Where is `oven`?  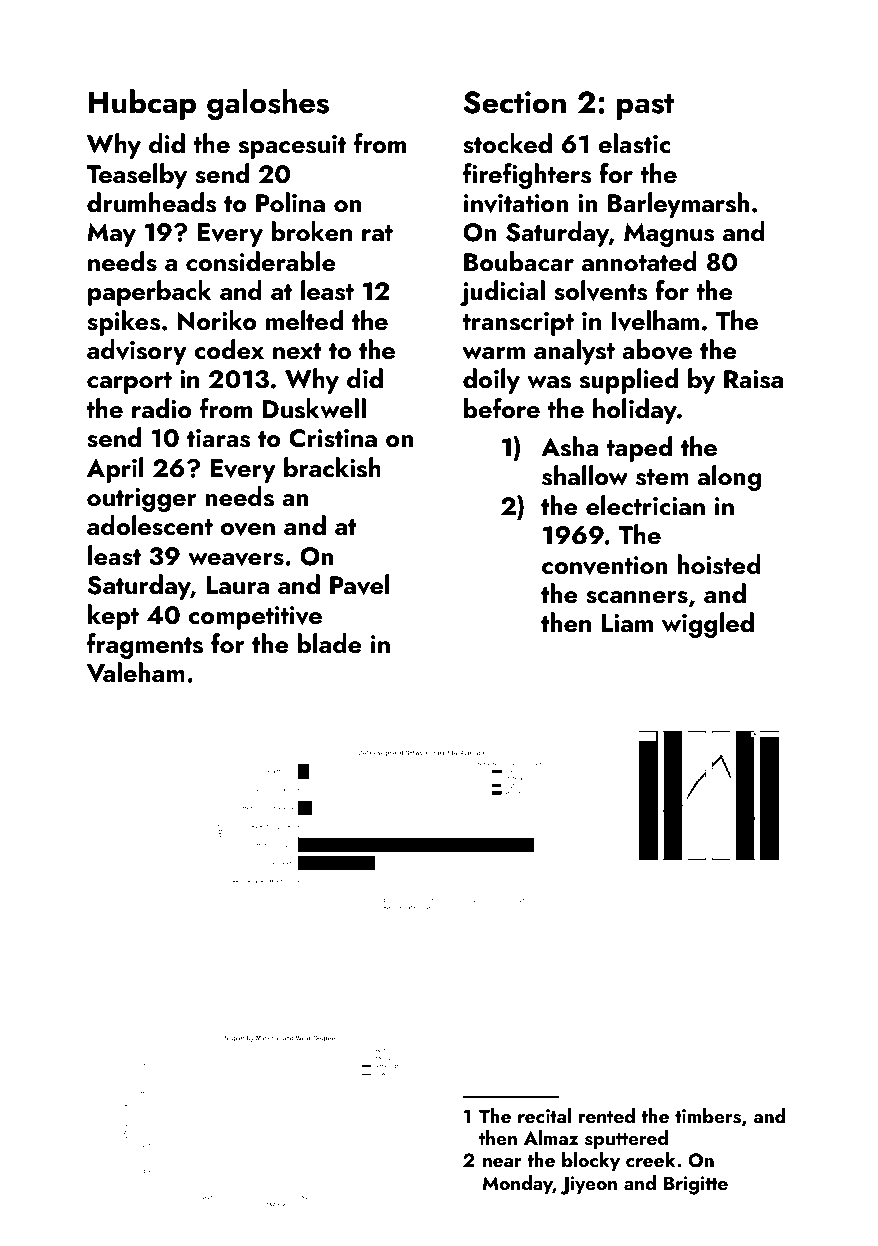
oven is located at coordinates (247, 529).
